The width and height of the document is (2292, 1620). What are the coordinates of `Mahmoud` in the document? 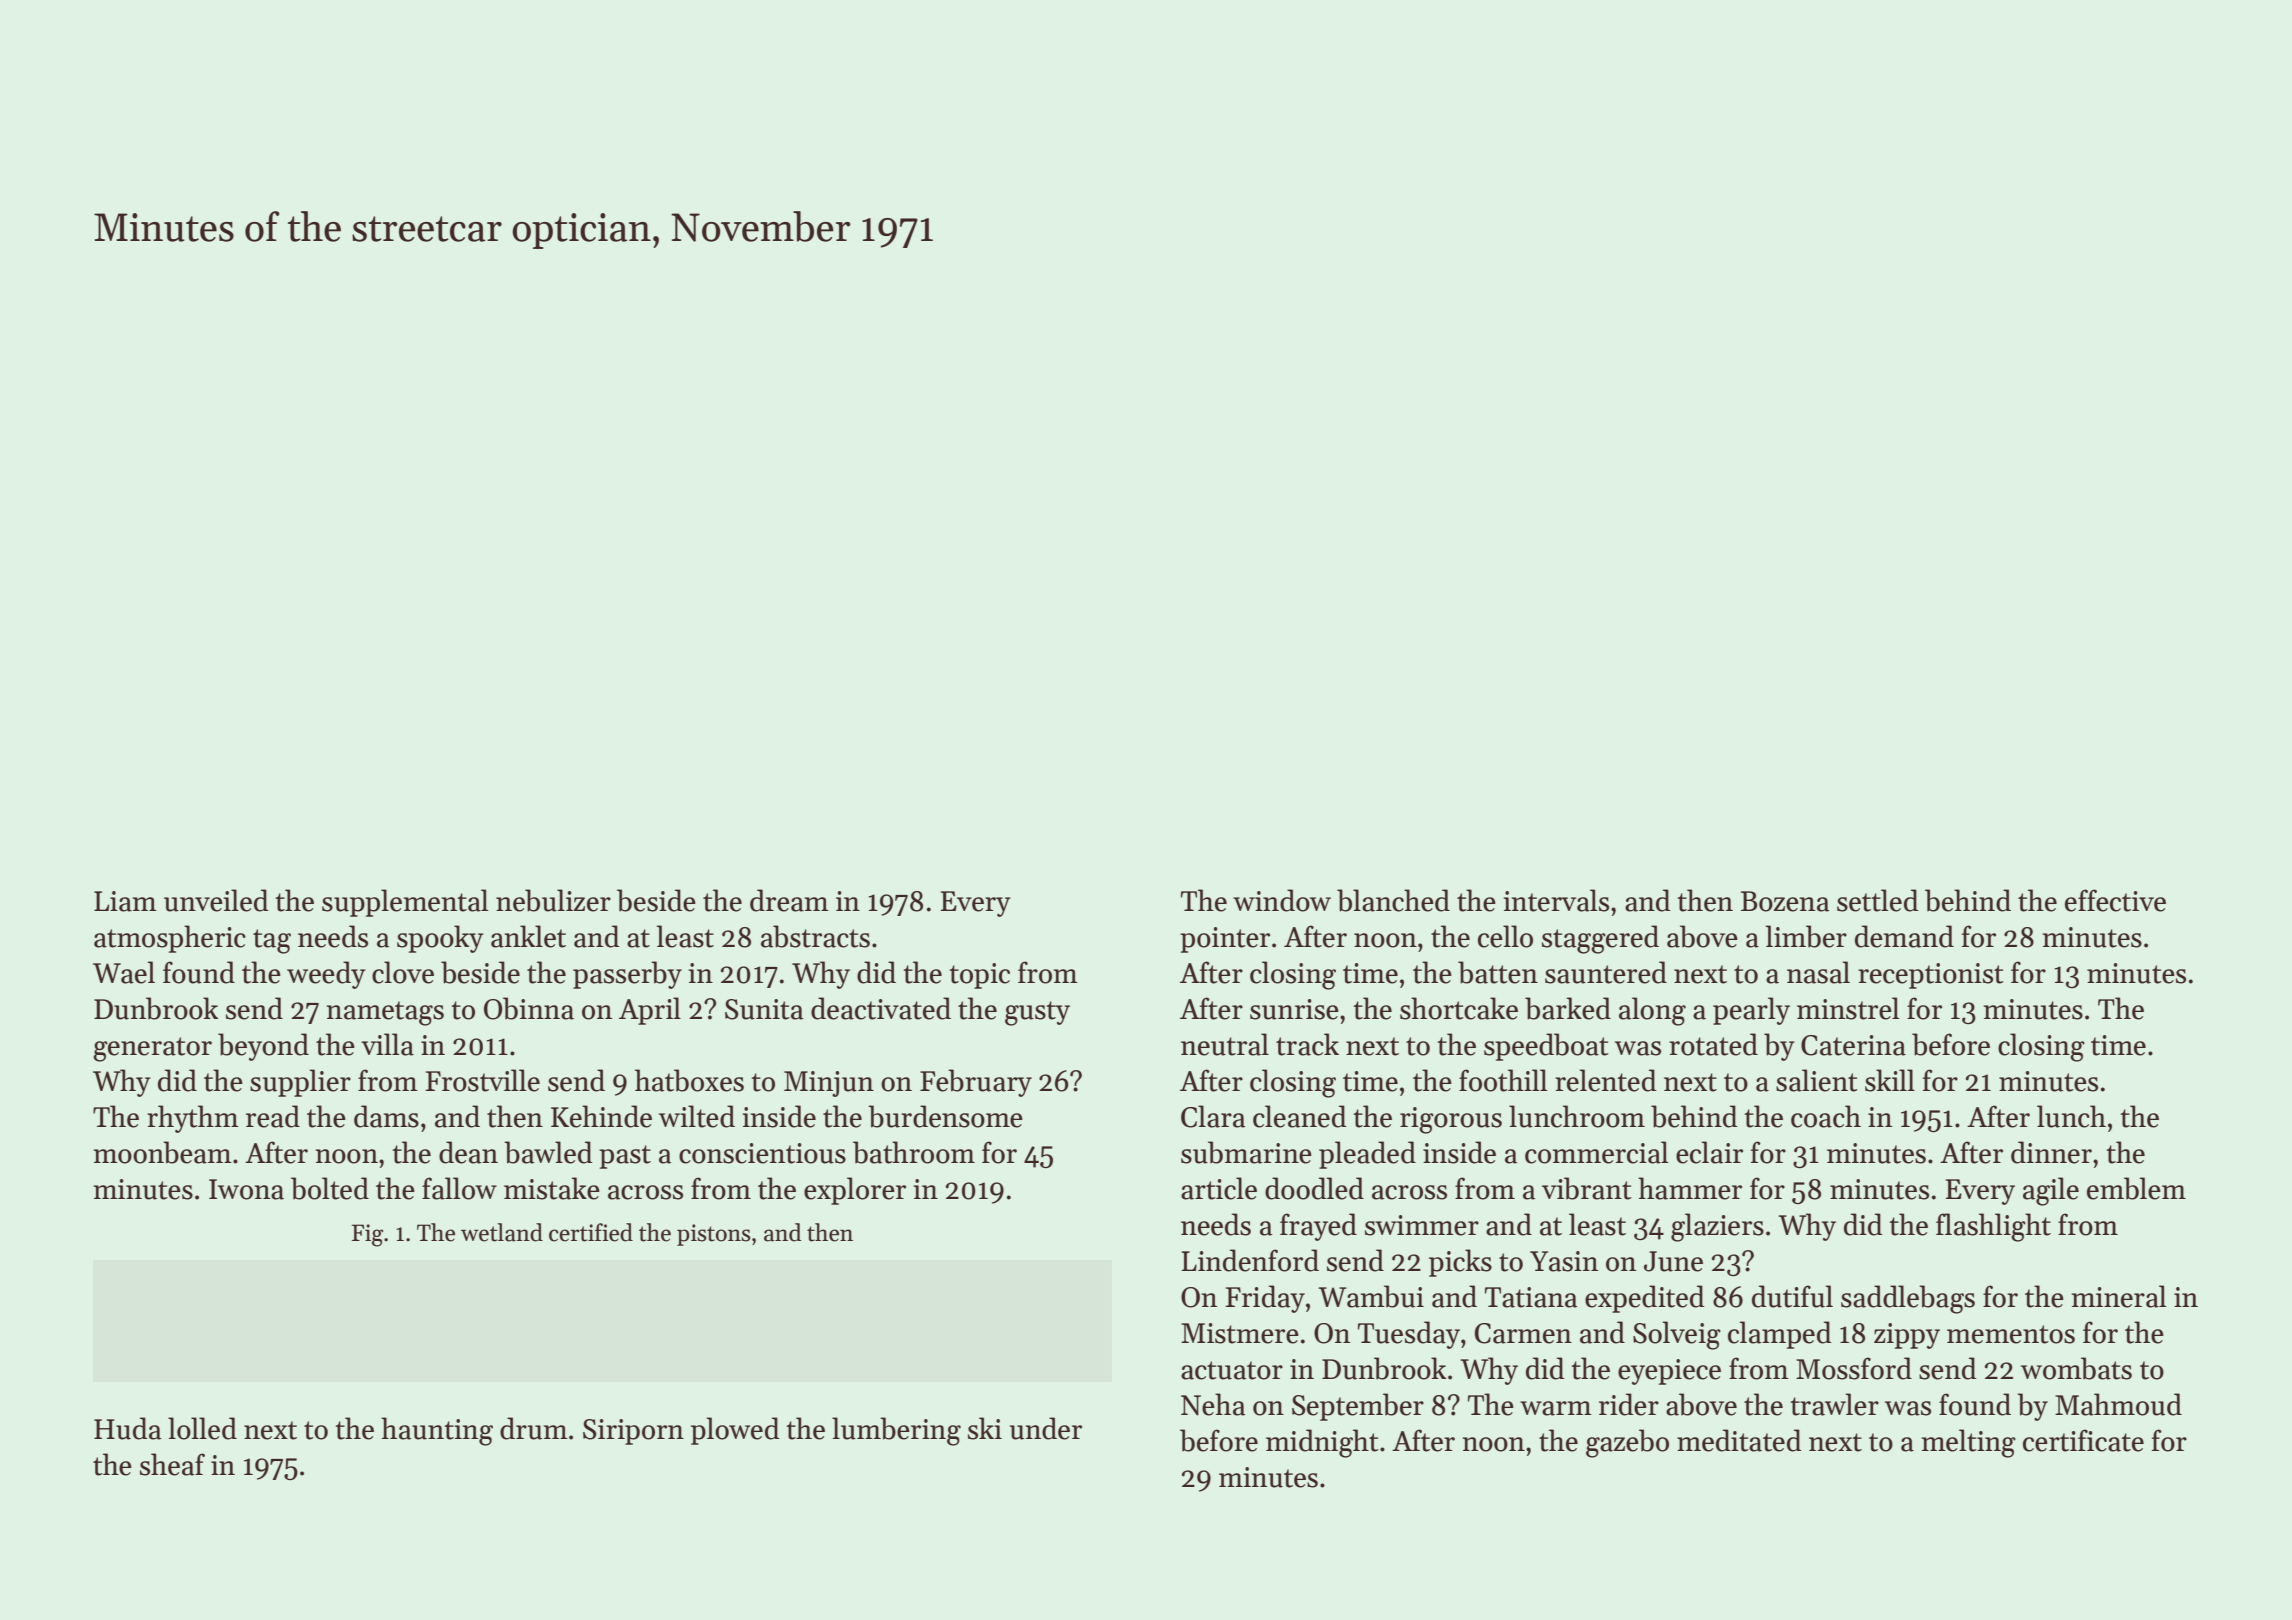 It's located at (2118, 1404).
